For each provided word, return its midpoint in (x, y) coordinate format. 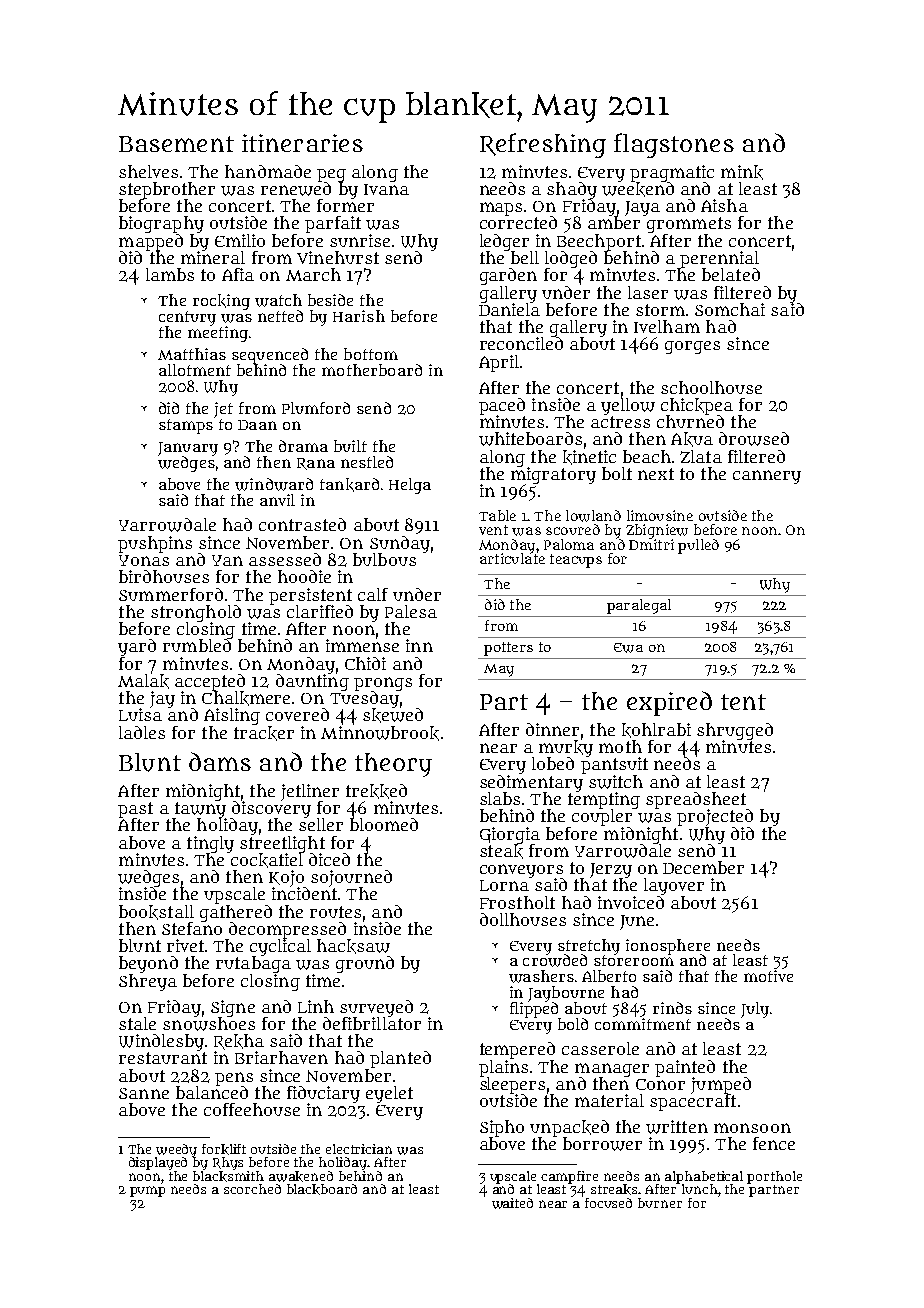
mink (742, 172)
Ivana (386, 189)
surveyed (376, 1008)
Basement (176, 144)
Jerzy (611, 871)
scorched (252, 1189)
